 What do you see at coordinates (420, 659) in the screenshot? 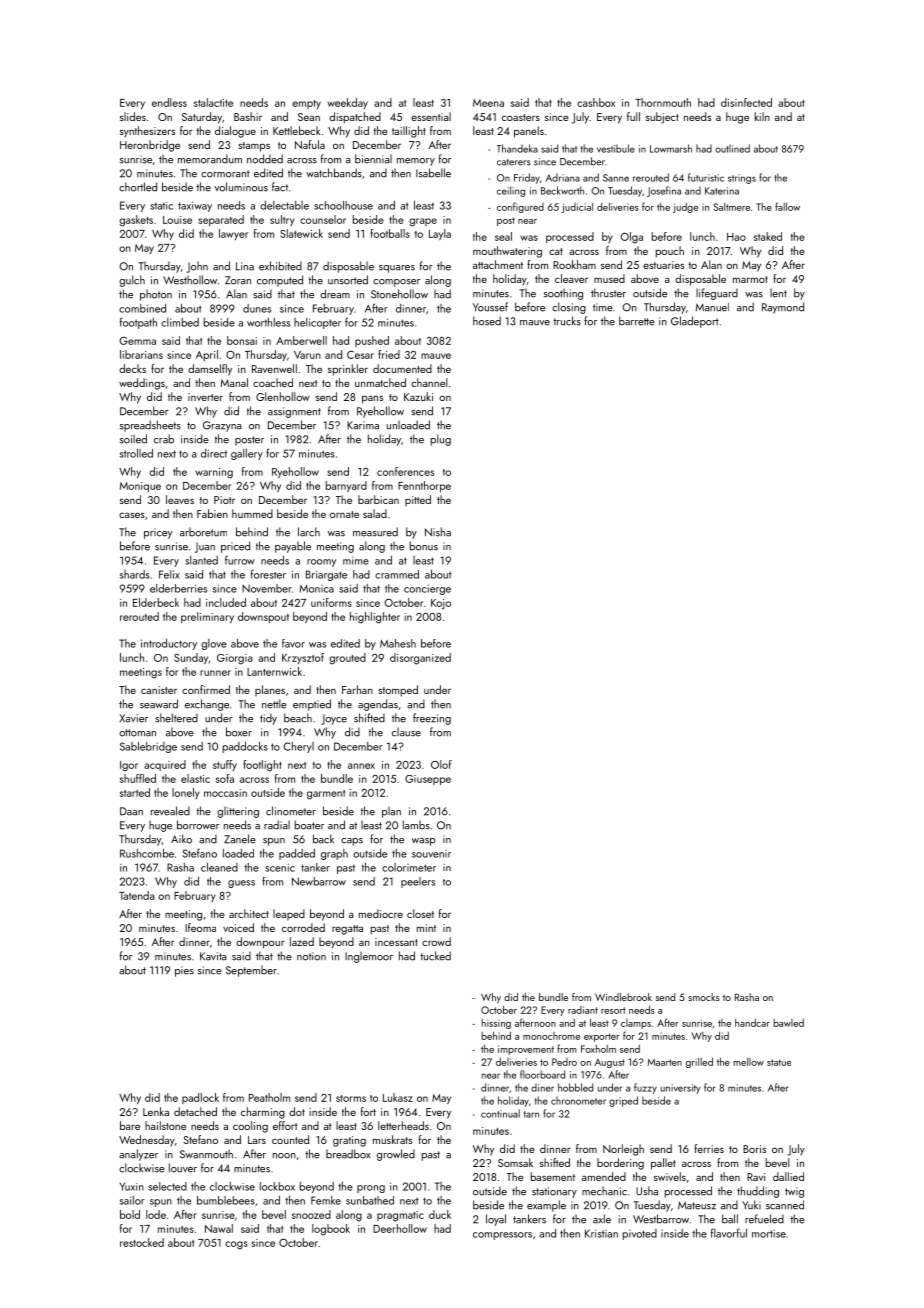
I see `disorganized` at bounding box center [420, 659].
